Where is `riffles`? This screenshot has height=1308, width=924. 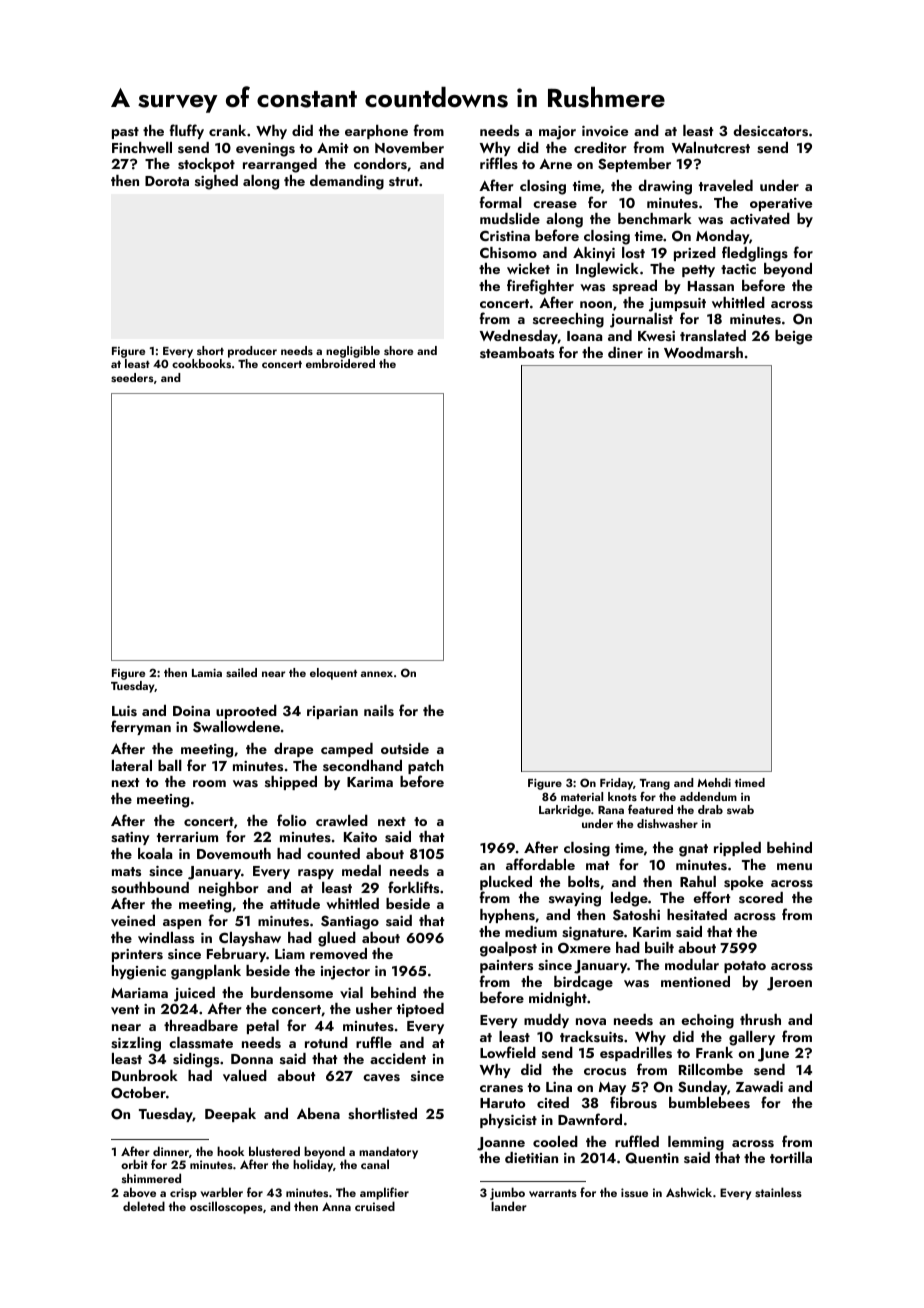
riffles is located at coordinates (499, 163).
